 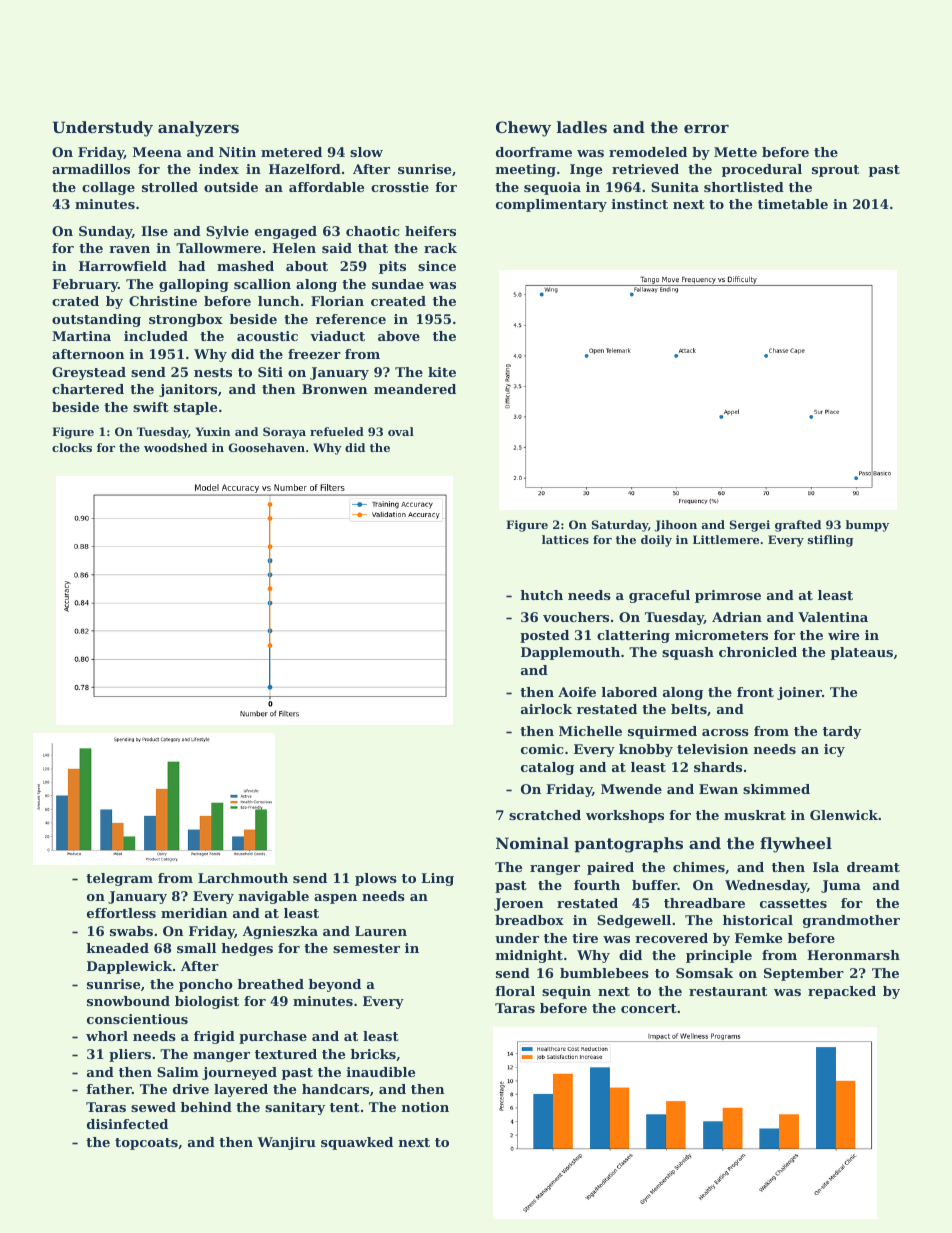 I want to click on since, so click(x=437, y=266).
